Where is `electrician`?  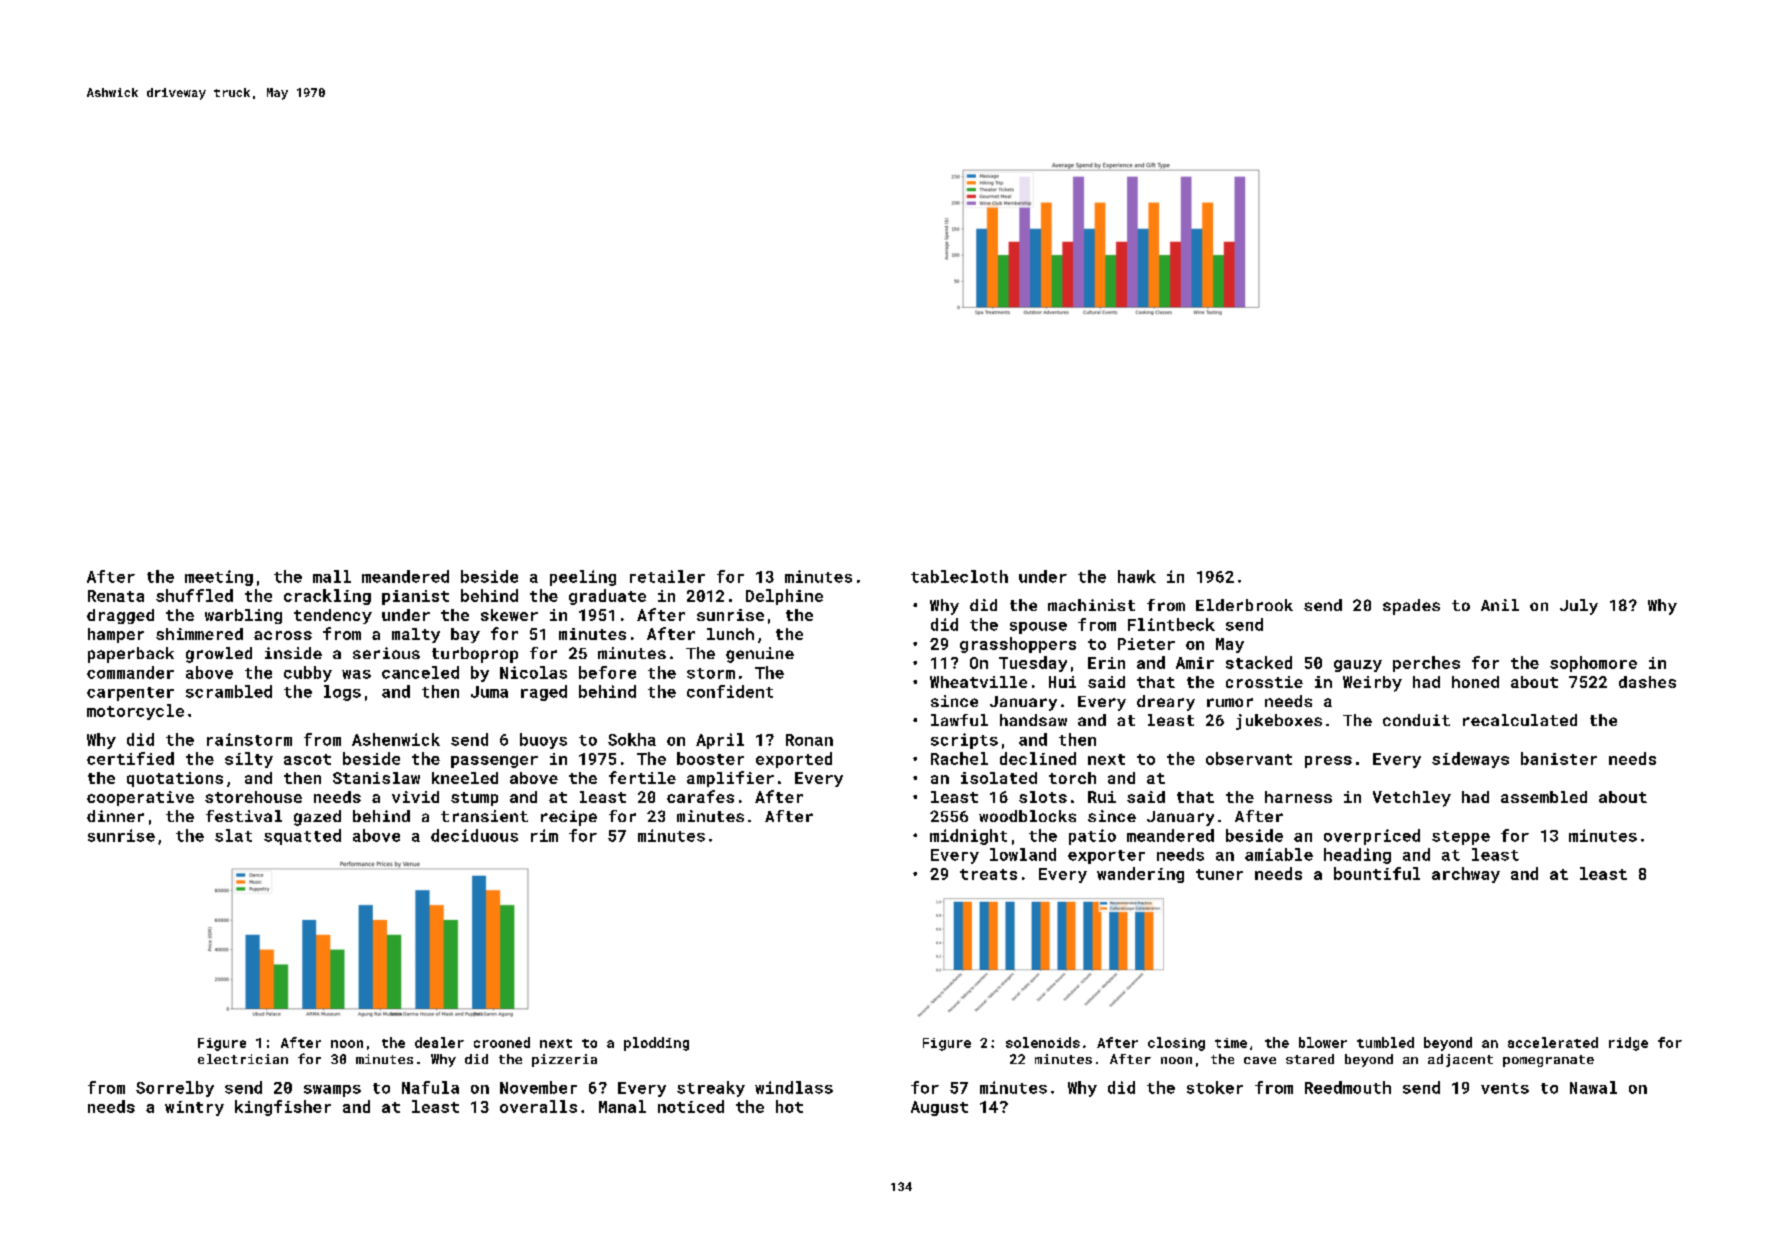
electrician is located at coordinates (243, 1059).
